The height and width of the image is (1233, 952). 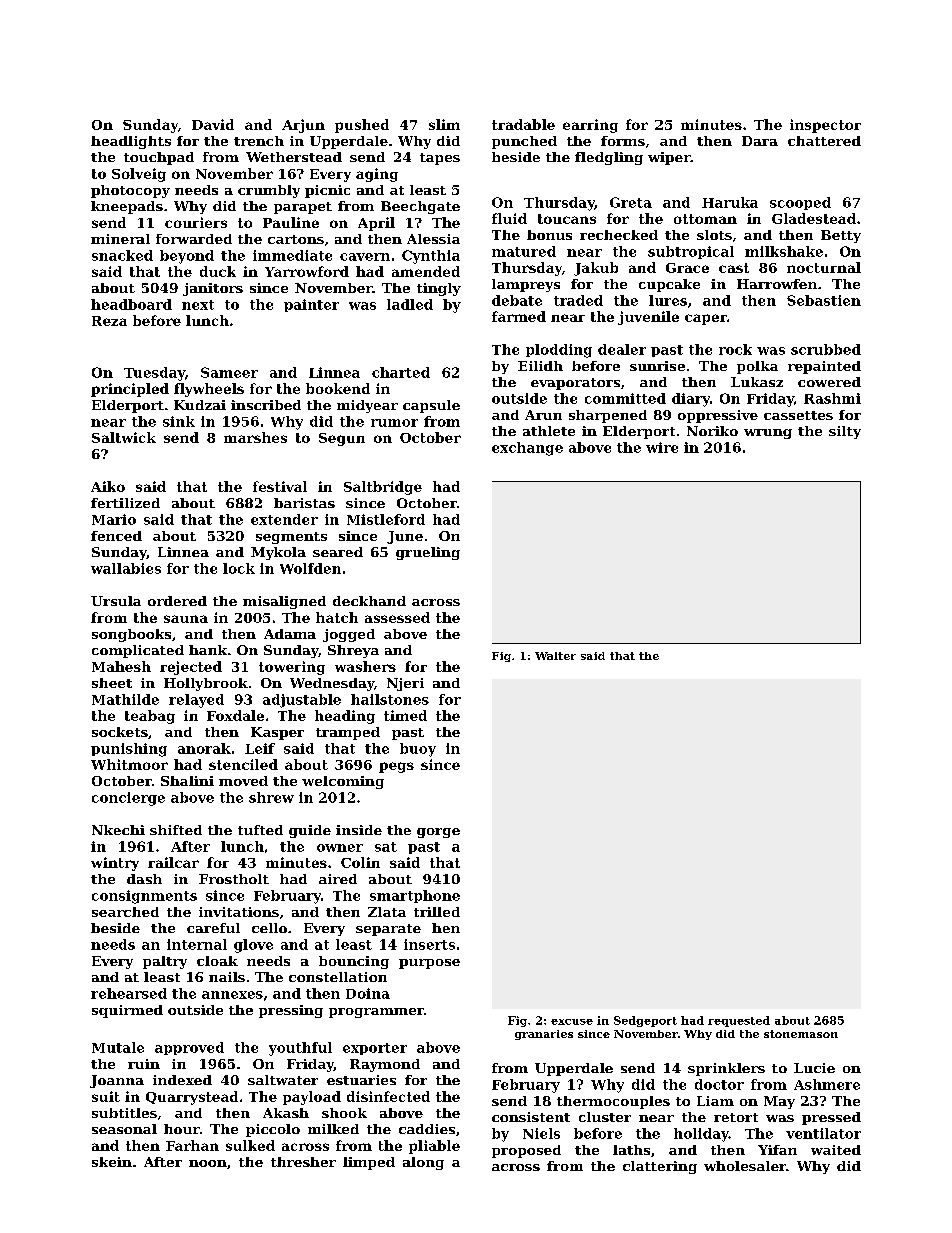 What do you see at coordinates (735, 349) in the image?
I see `rock` at bounding box center [735, 349].
